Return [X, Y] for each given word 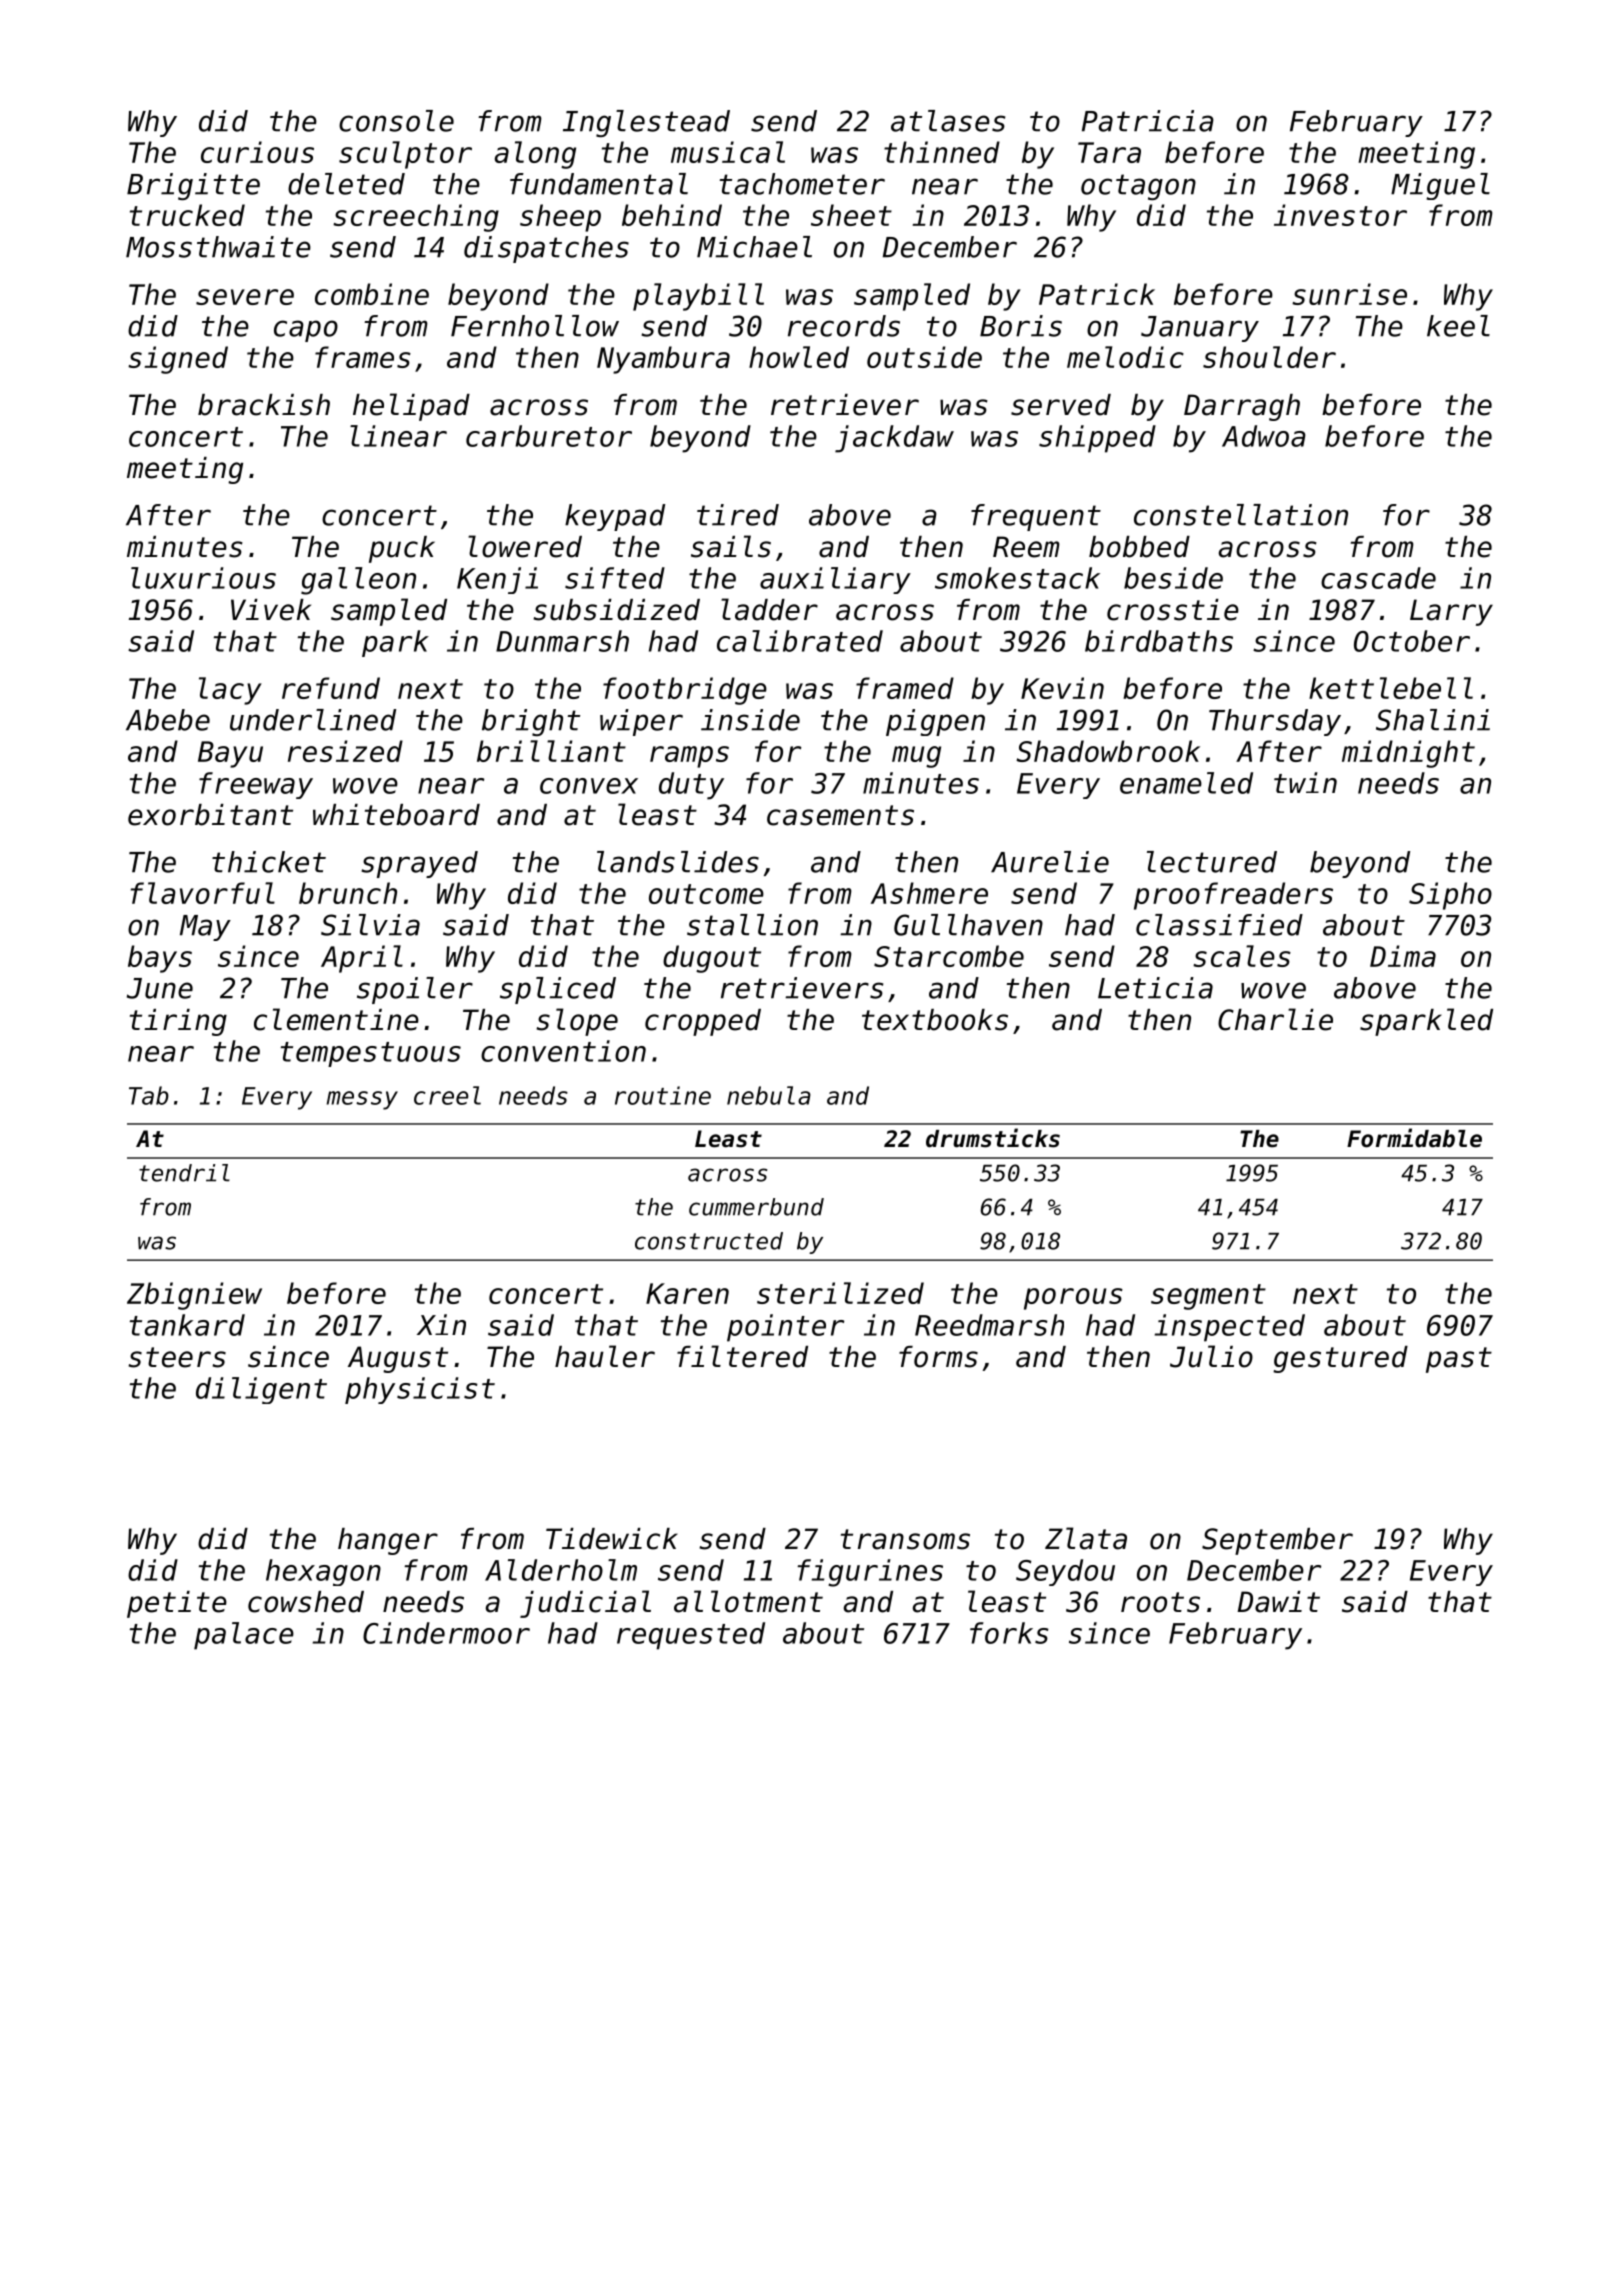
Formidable [1414, 1138]
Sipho [1450, 896]
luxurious [203, 578]
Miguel [1440, 186]
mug [916, 757]
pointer [785, 1328]
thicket [269, 862]
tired [738, 515]
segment [1208, 1297]
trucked [187, 215]
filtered [742, 1356]
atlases [948, 121]
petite [177, 1604]
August [398, 1359]
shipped [1097, 439]
